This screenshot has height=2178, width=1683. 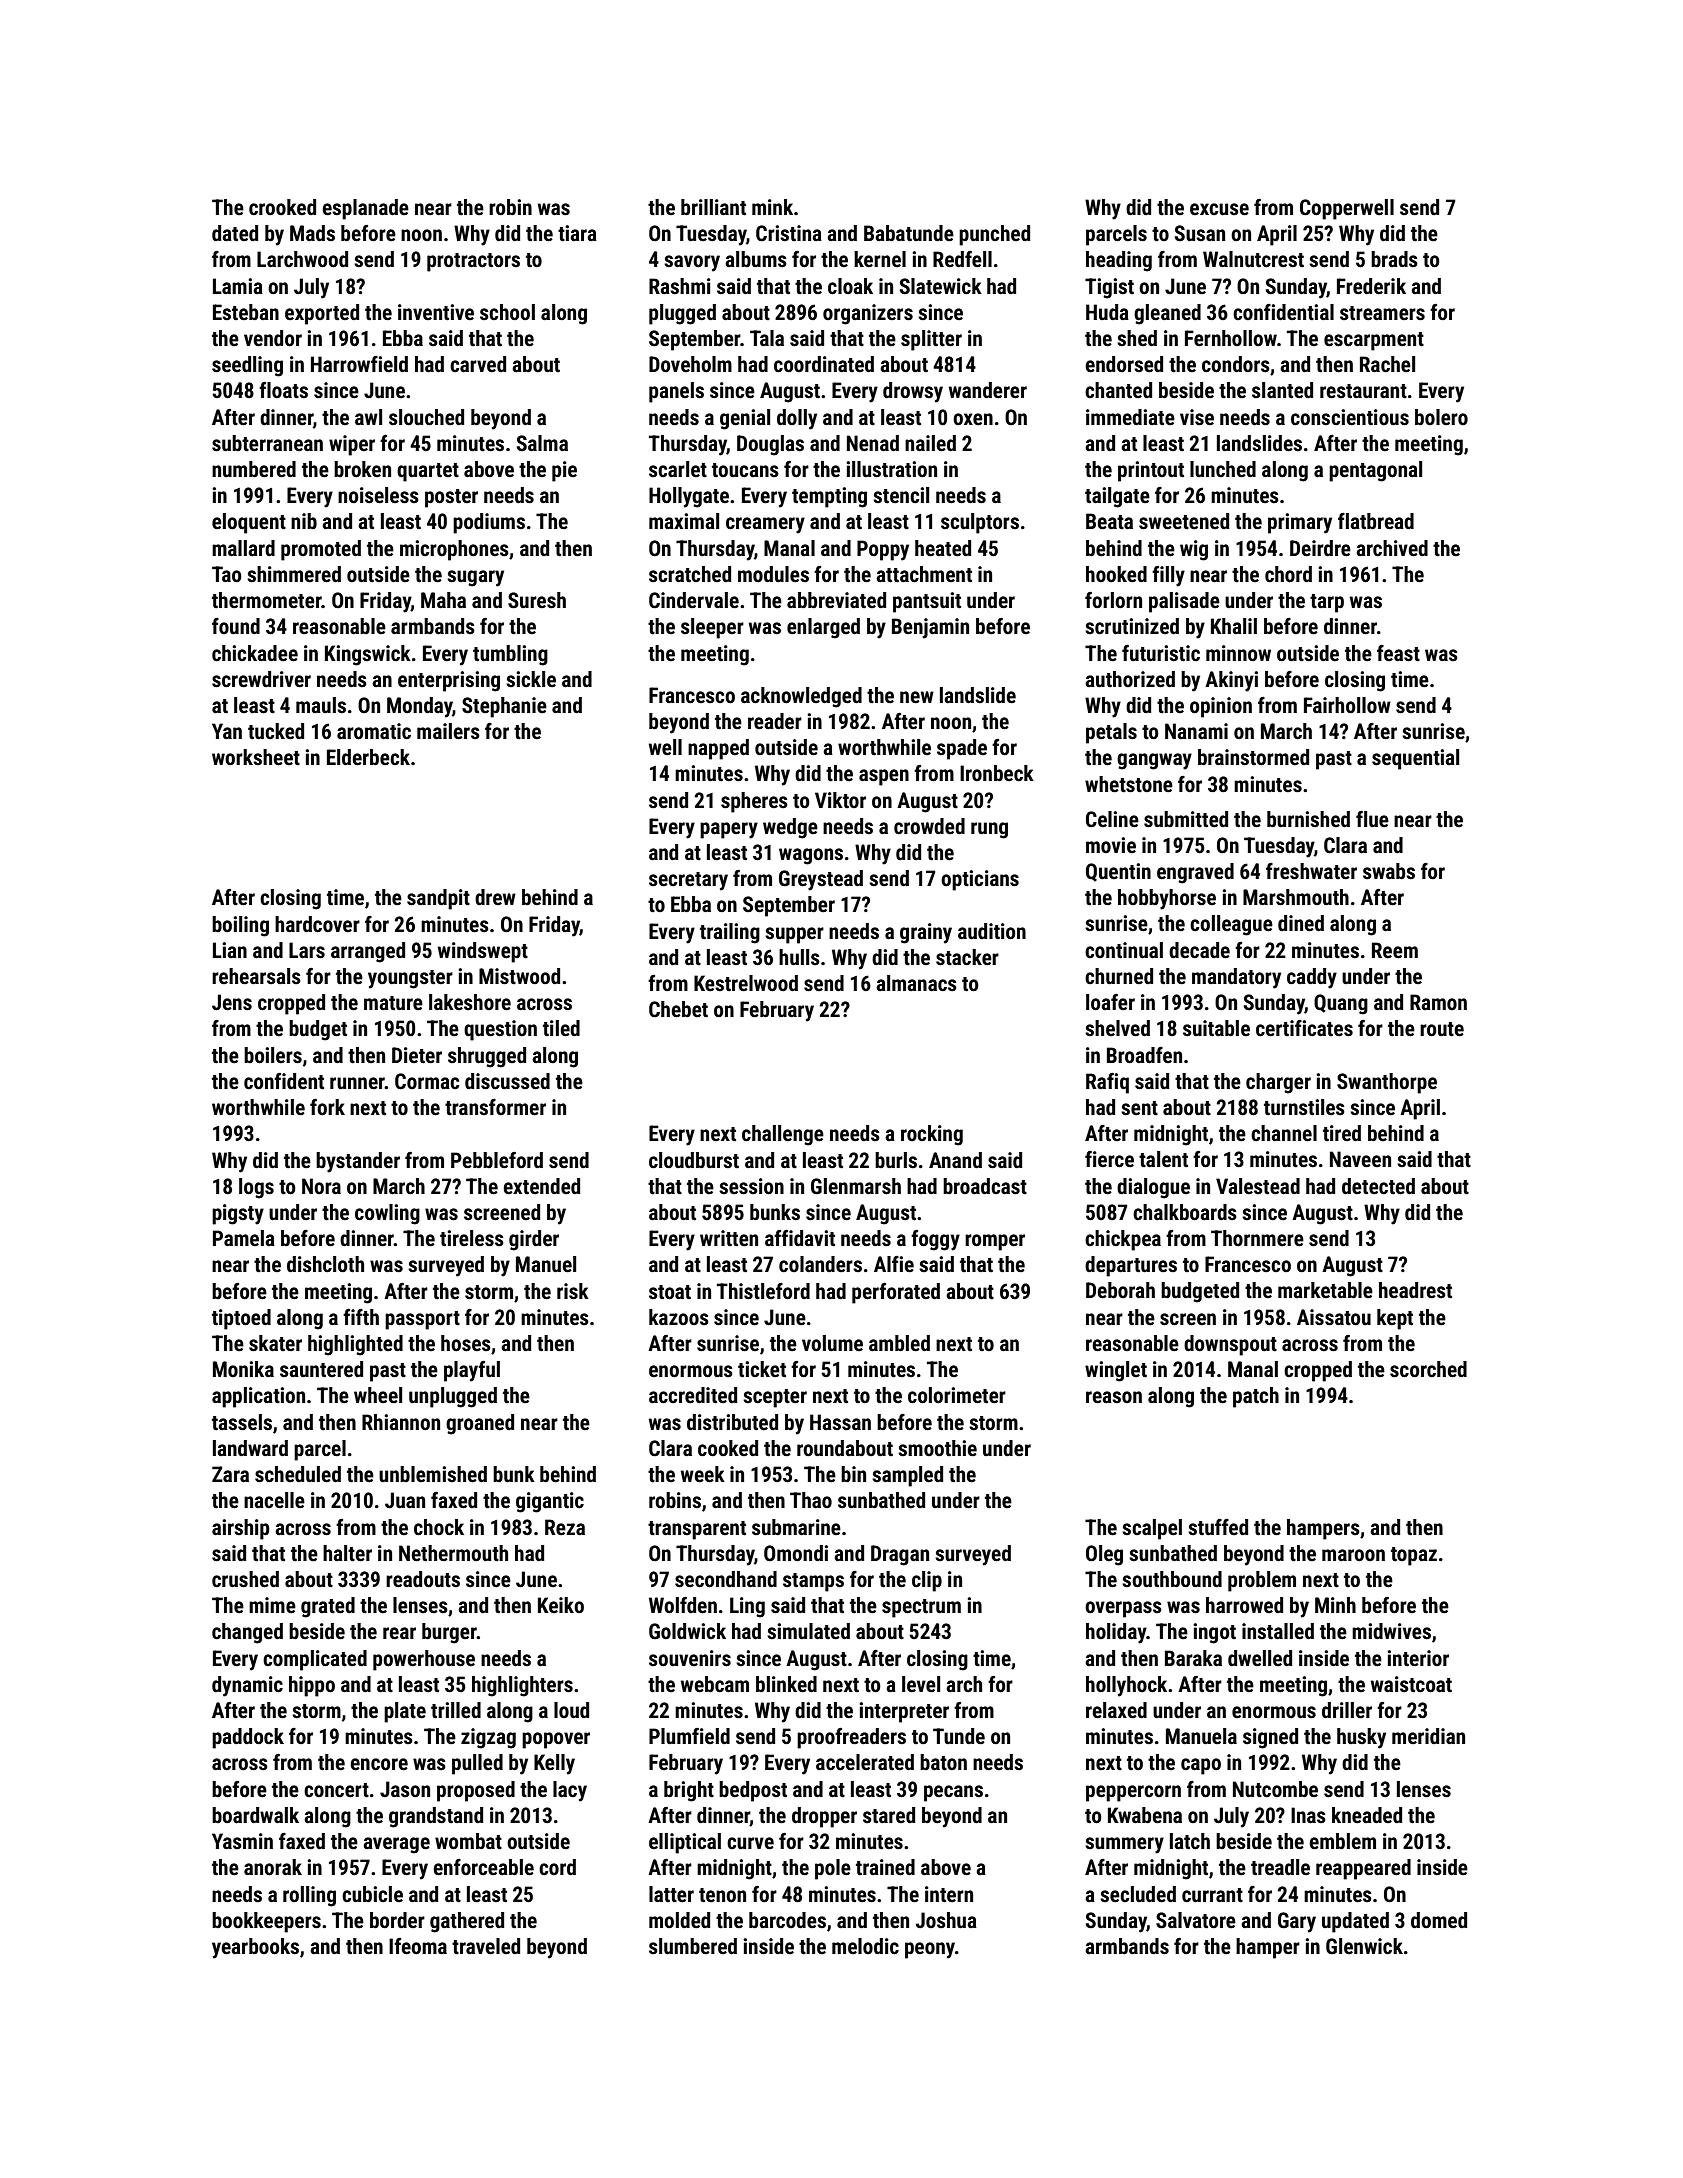 I want to click on boilers, so click(x=273, y=1055).
